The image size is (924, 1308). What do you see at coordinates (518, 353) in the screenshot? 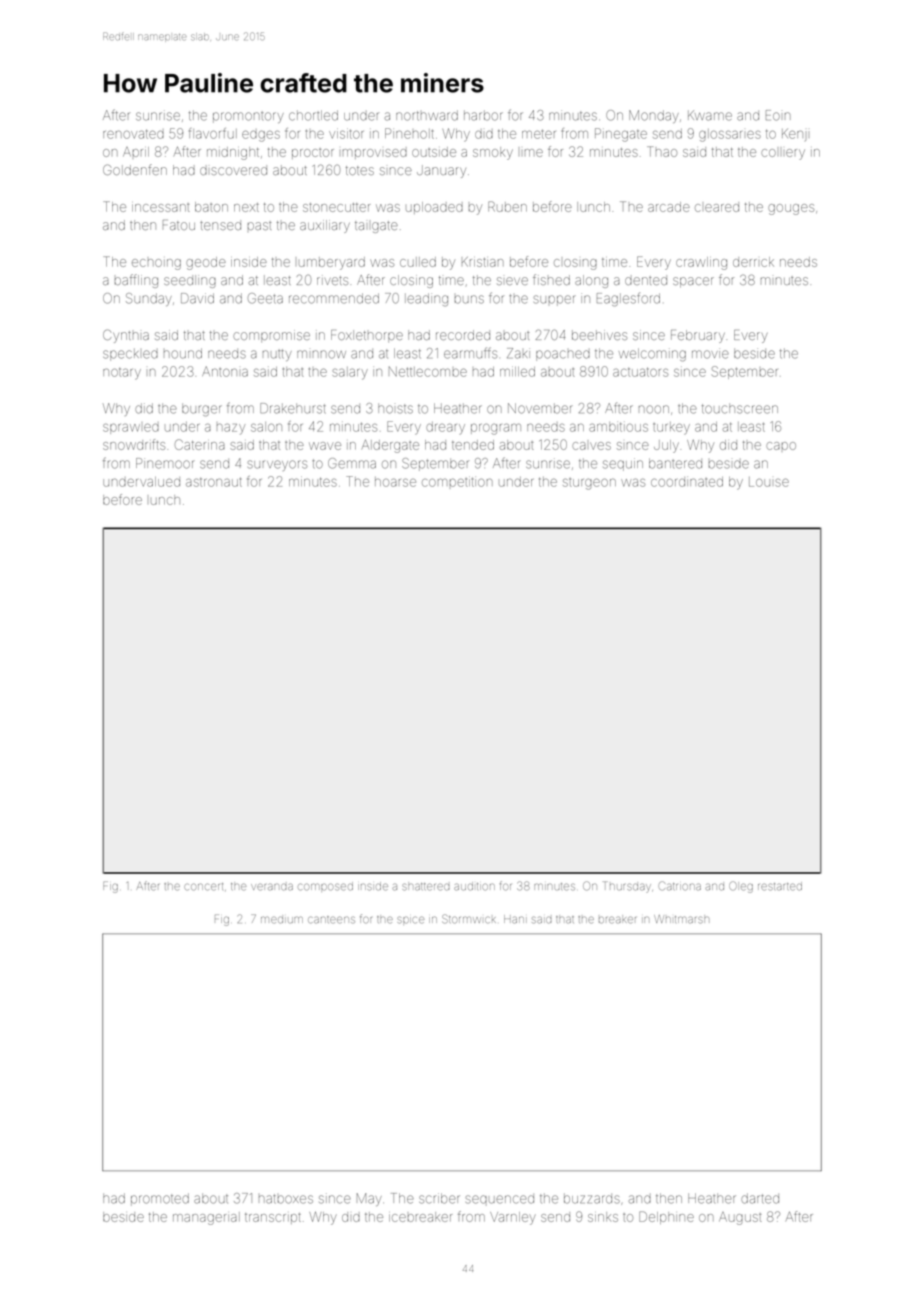
I see `Zaki` at bounding box center [518, 353].
